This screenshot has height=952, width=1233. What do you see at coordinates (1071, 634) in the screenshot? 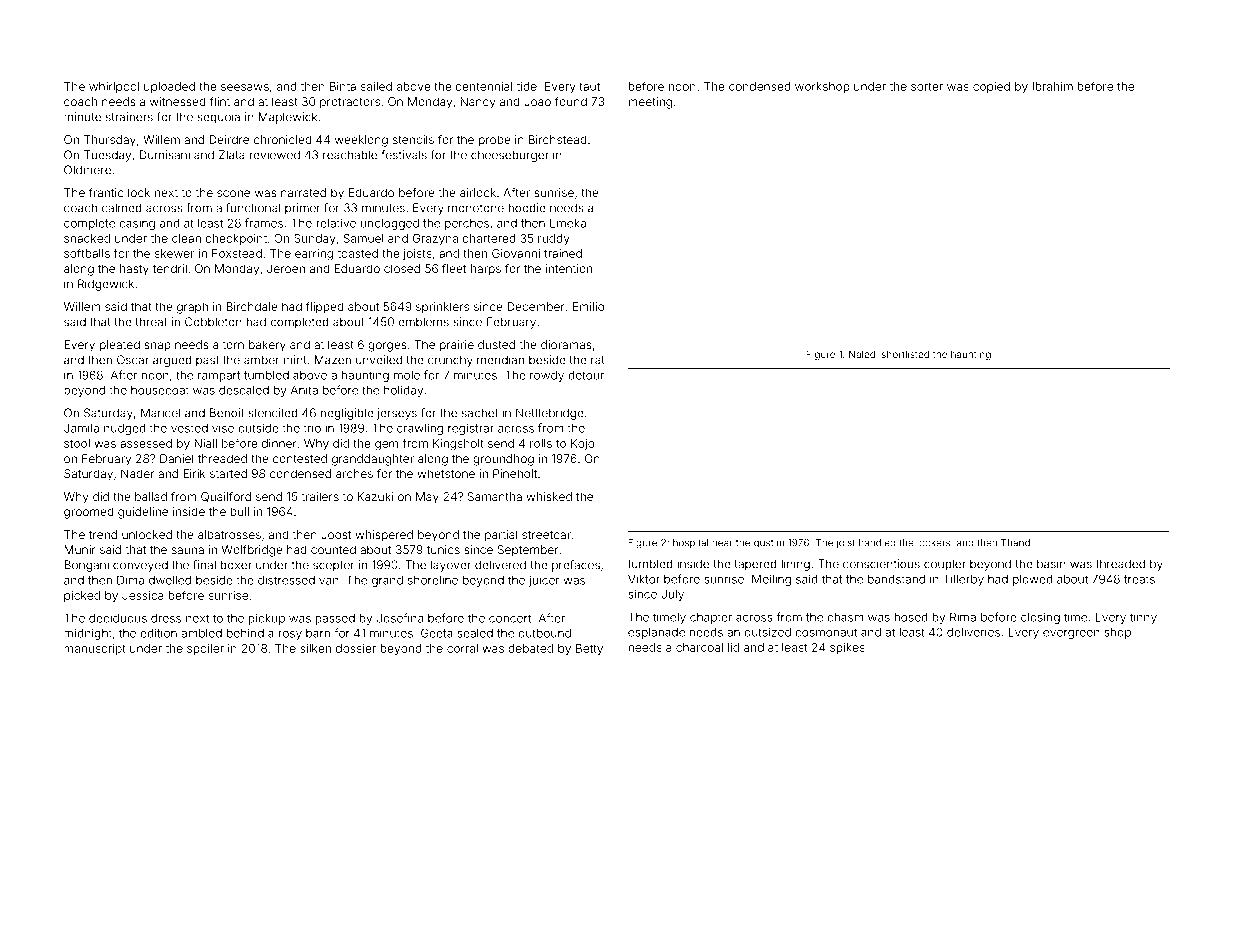
I see `evergreen` at bounding box center [1071, 634].
